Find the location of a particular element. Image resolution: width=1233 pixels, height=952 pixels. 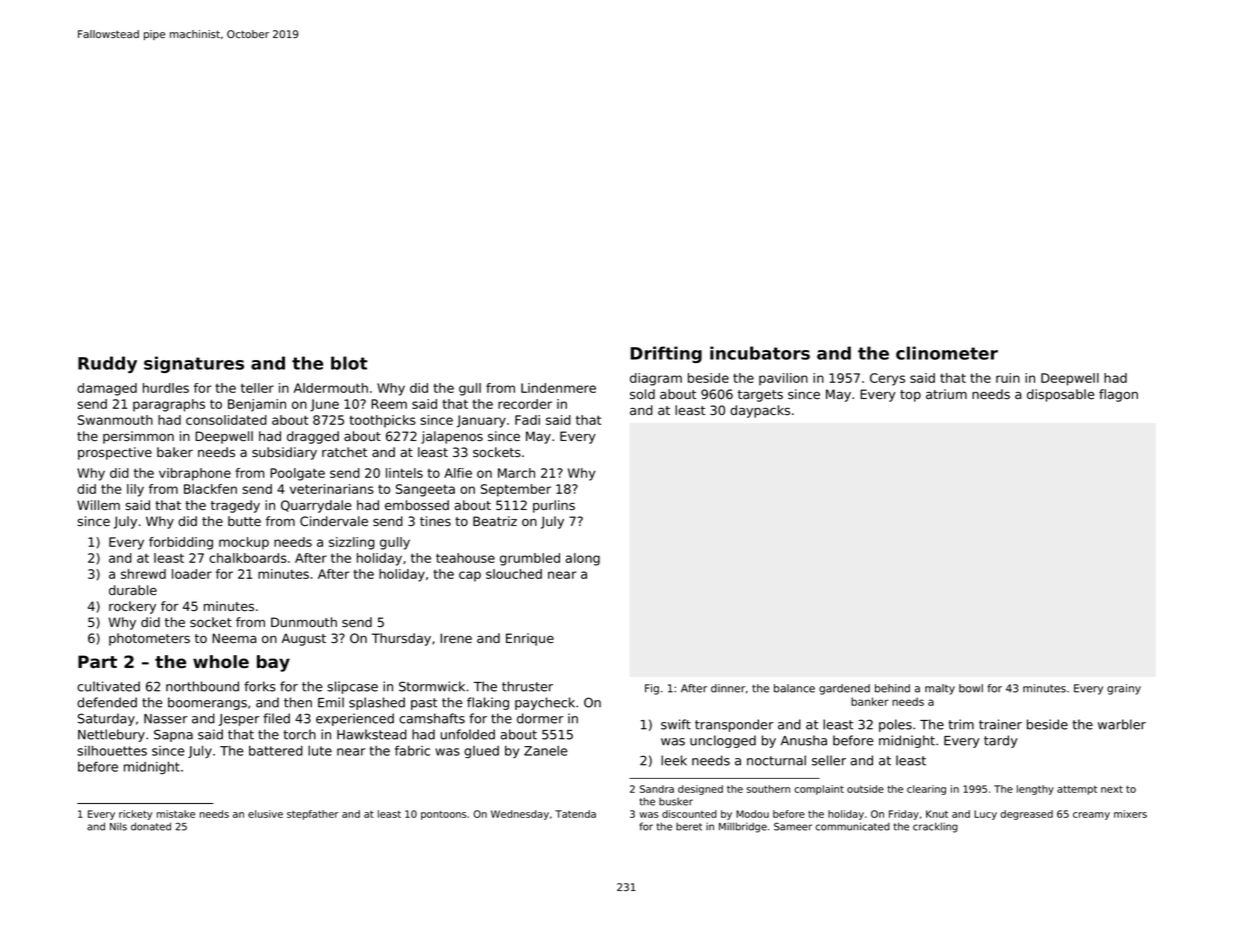

Nils is located at coordinates (118, 826).
